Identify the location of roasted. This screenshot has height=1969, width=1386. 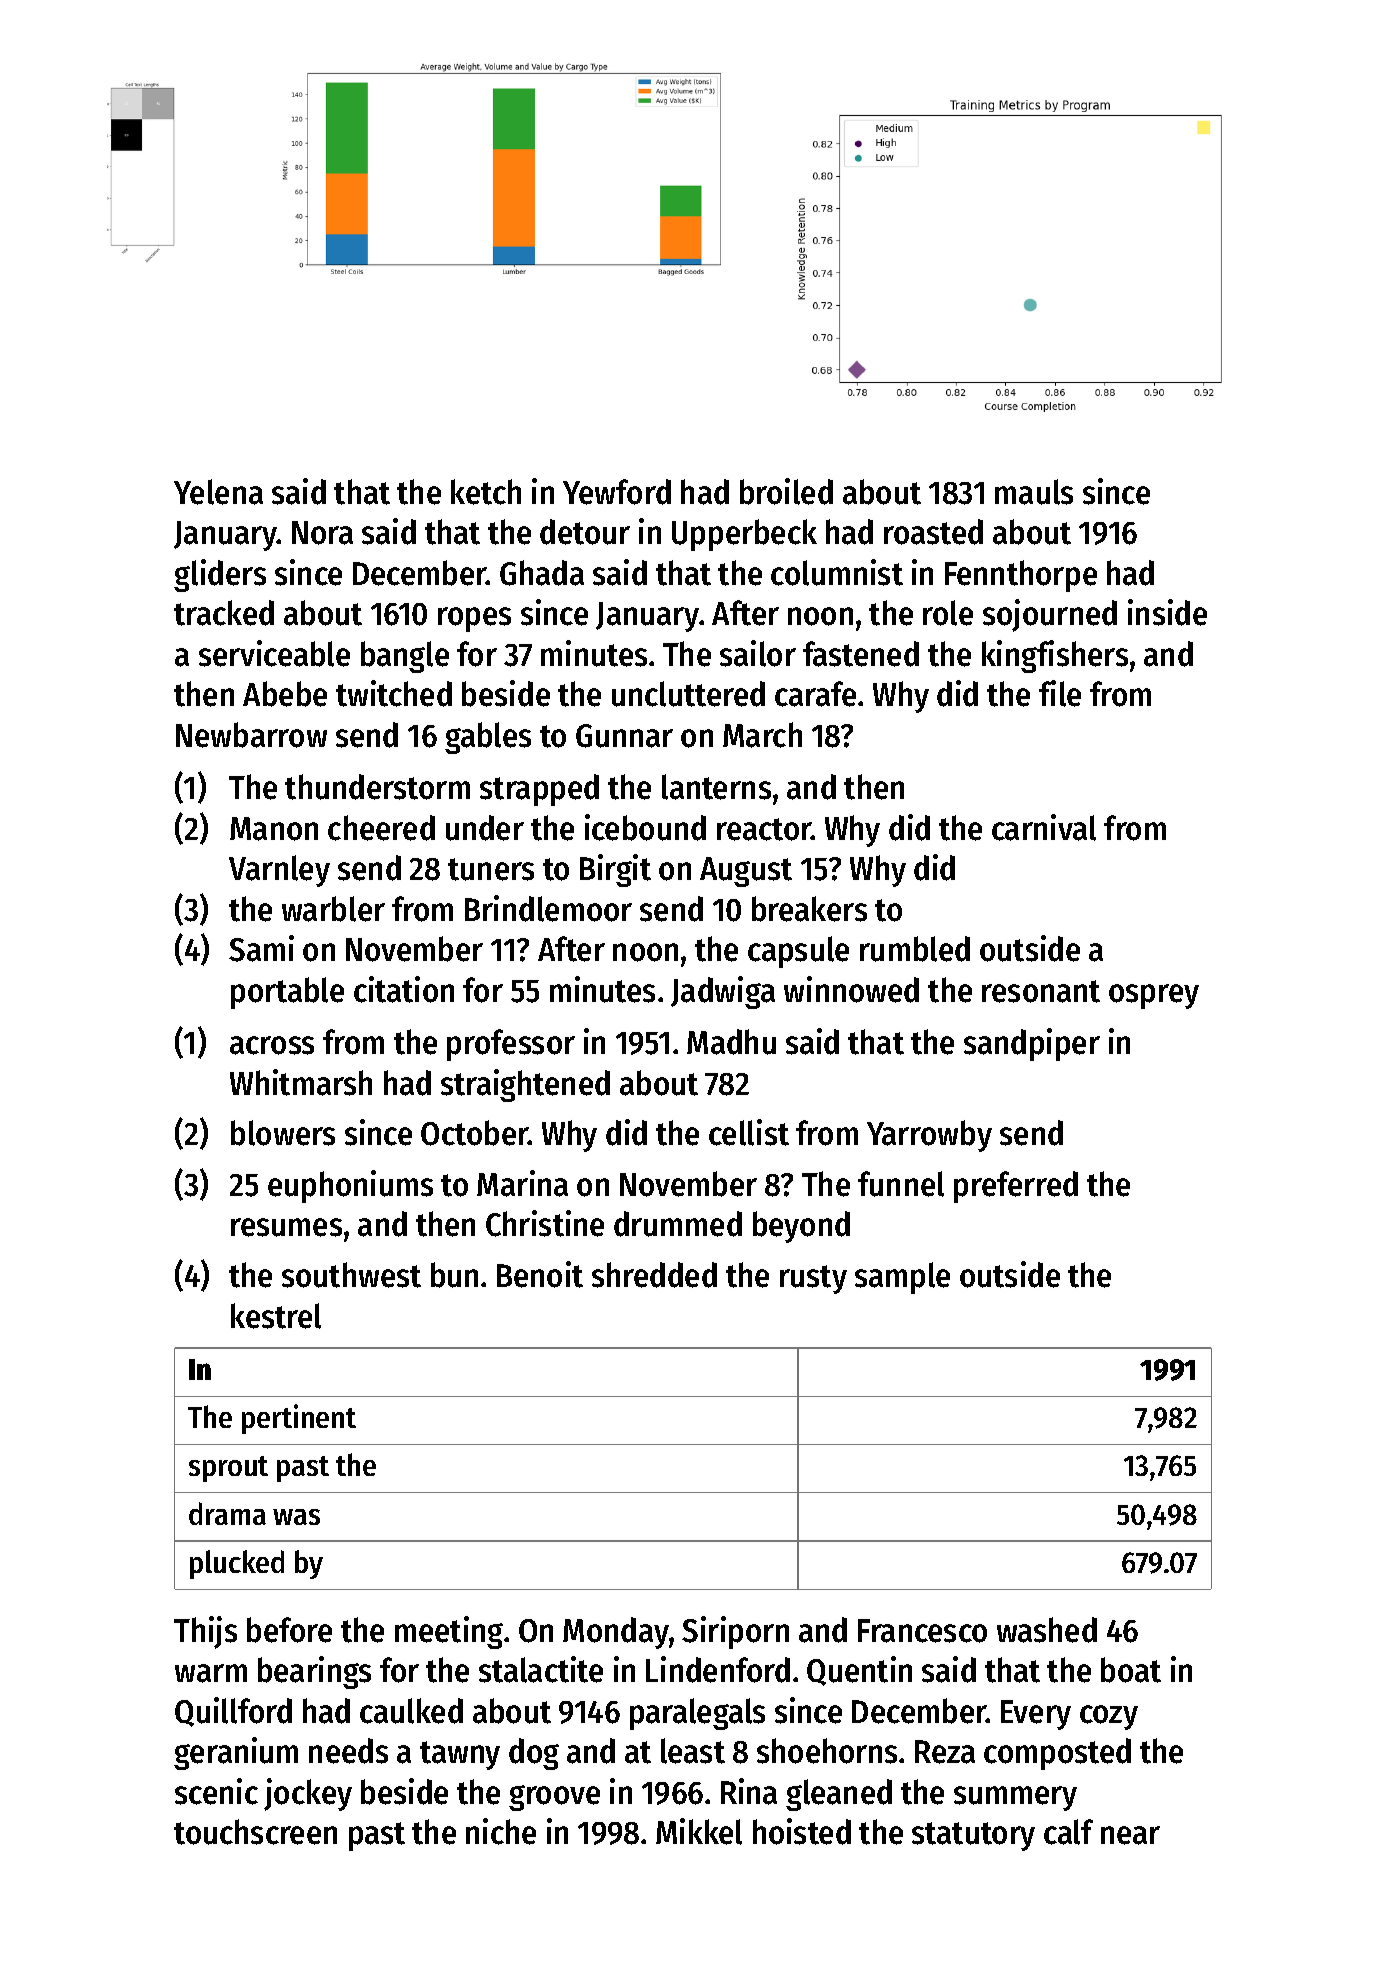
(933, 532).
